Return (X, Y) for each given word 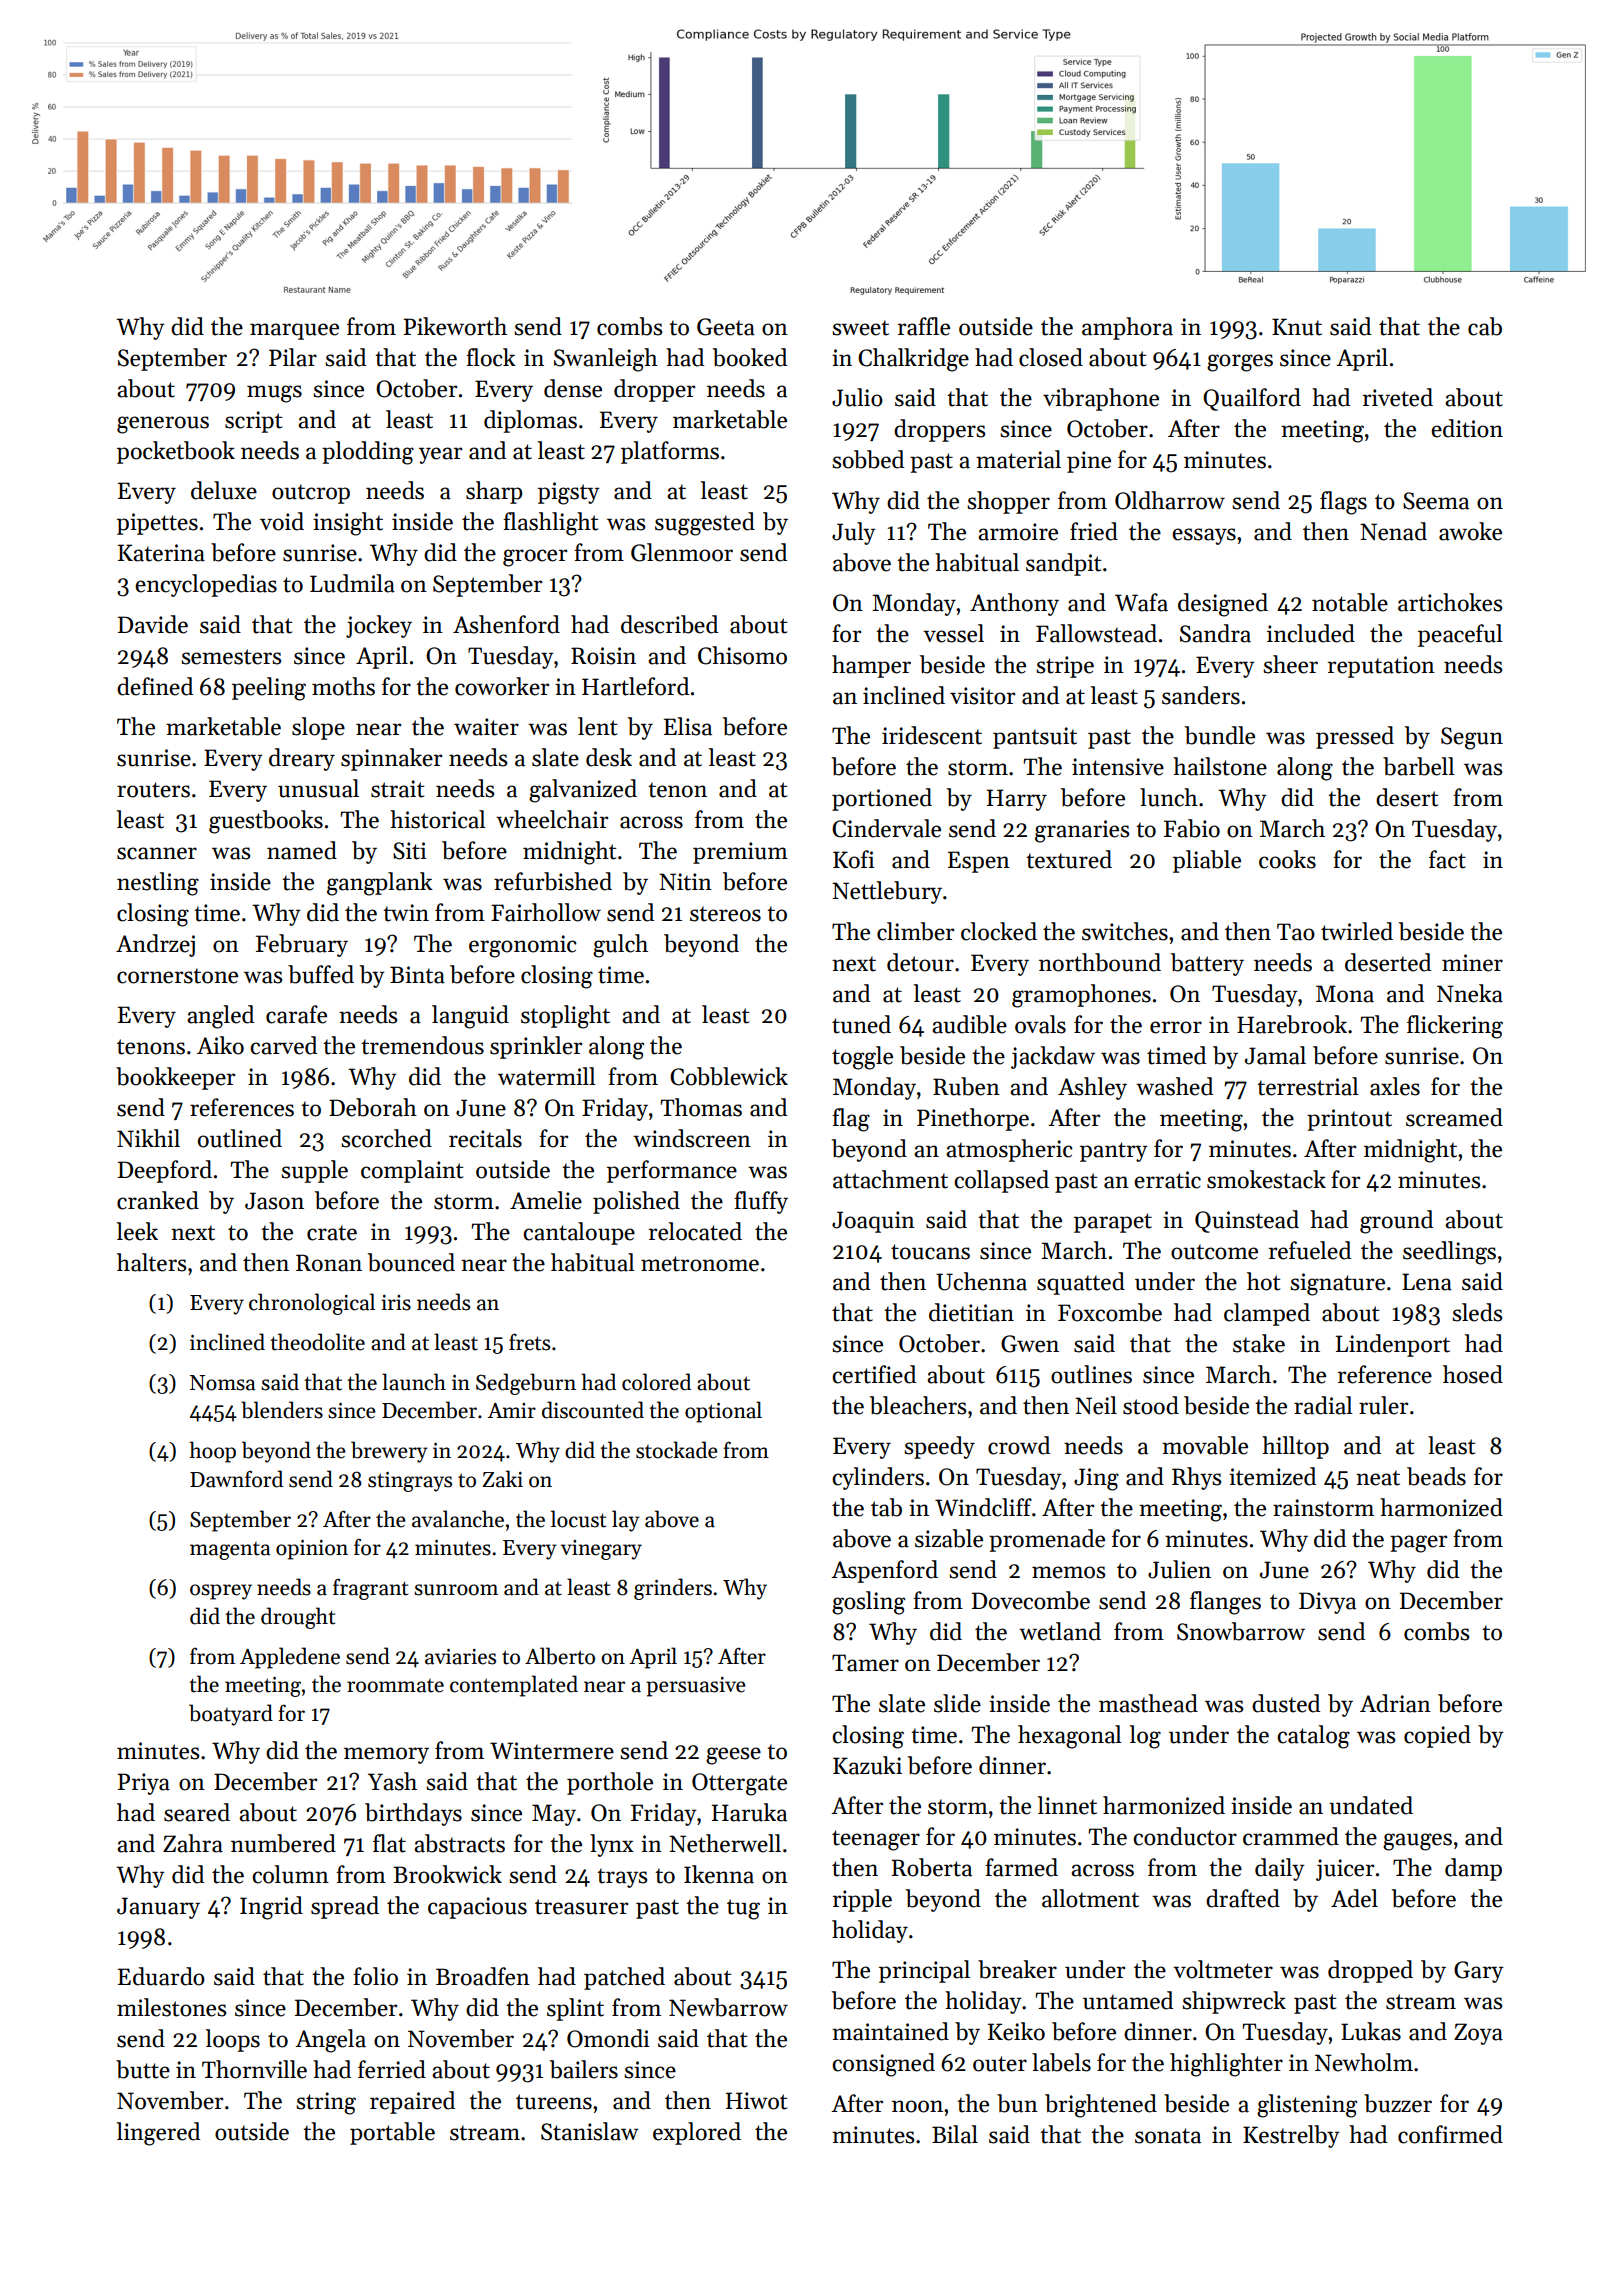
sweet (860, 328)
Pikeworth (455, 326)
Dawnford (236, 1479)
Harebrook (1292, 1024)
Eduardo (161, 1976)
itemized (1272, 1476)
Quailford (1252, 399)
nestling (158, 884)
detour (920, 962)
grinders (673, 1589)
